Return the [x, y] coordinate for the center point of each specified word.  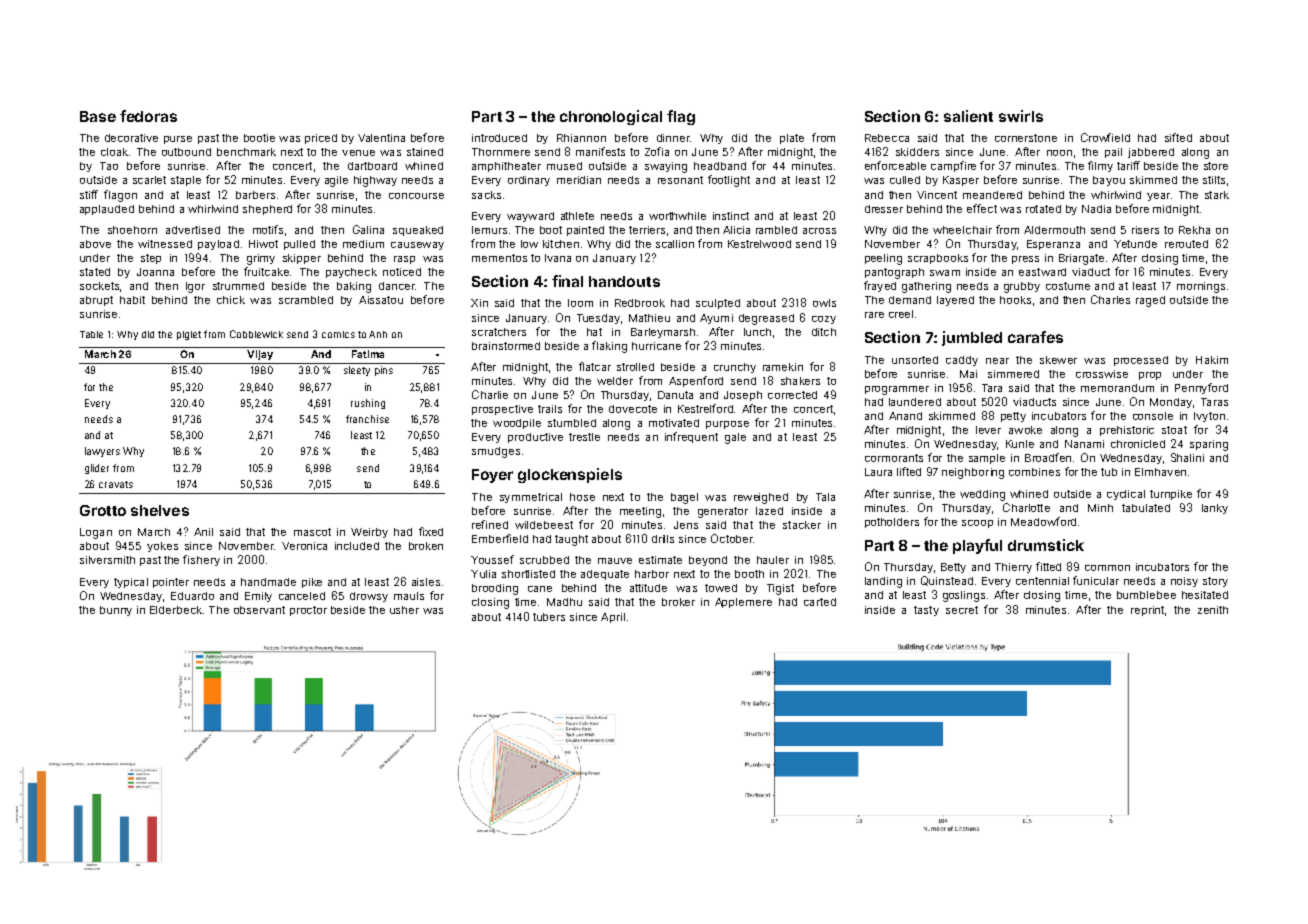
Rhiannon [581, 138]
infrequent [691, 437]
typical [131, 583]
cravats [116, 484]
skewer [1058, 360]
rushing [368, 404]
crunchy [735, 368]
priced [321, 139]
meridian [579, 180]
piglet [189, 335]
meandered [992, 195]
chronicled [1138, 444]
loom [580, 303]
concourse [416, 196]
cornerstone [1026, 138]
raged [1150, 301]
